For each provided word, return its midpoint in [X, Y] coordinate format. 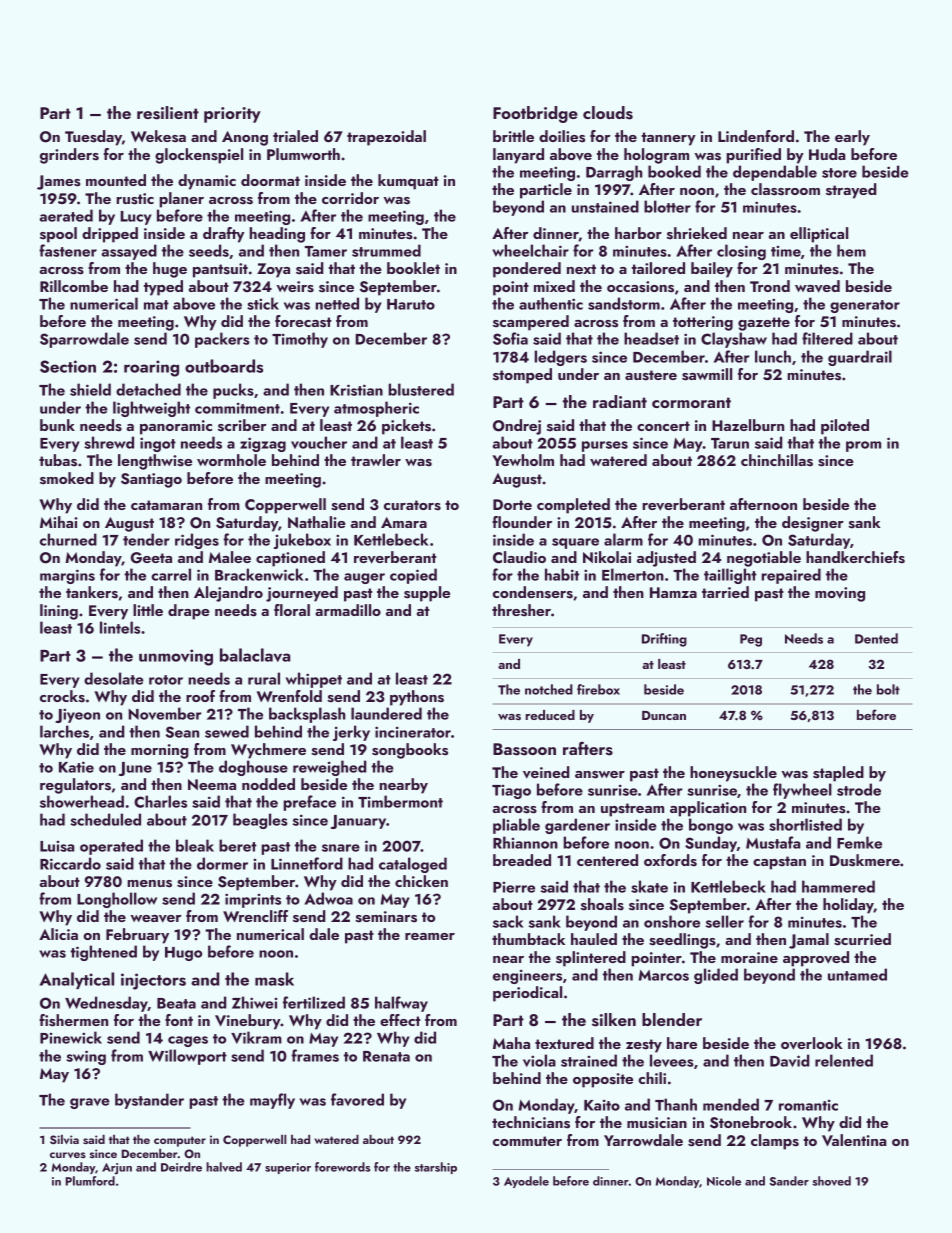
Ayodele [526, 1182]
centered [607, 860]
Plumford [90, 1181]
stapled [838, 774]
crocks [62, 696]
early [852, 138]
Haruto [411, 304]
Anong [245, 138]
